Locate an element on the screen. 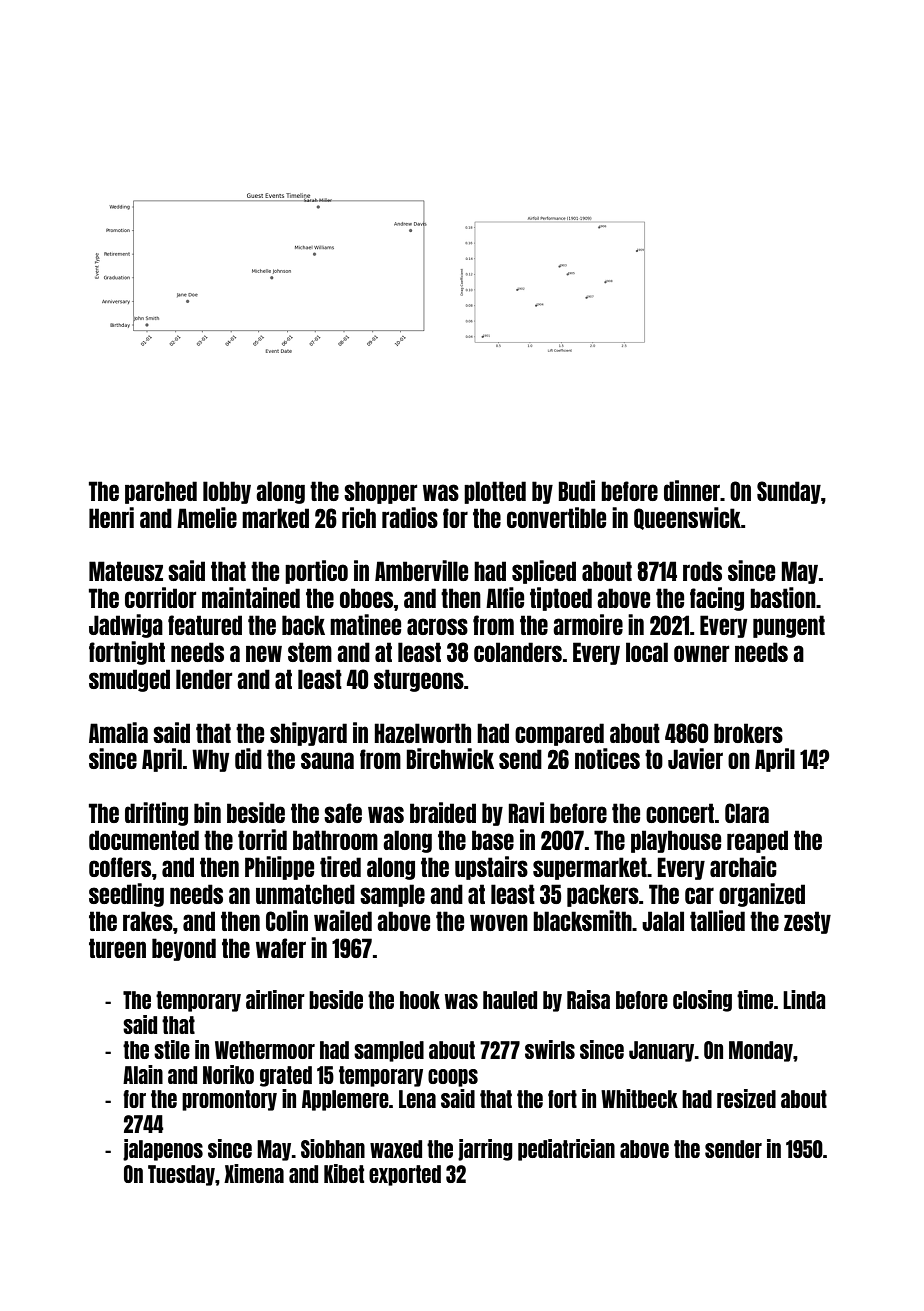 The height and width of the screenshot is (1311, 924). coops is located at coordinates (453, 1078).
